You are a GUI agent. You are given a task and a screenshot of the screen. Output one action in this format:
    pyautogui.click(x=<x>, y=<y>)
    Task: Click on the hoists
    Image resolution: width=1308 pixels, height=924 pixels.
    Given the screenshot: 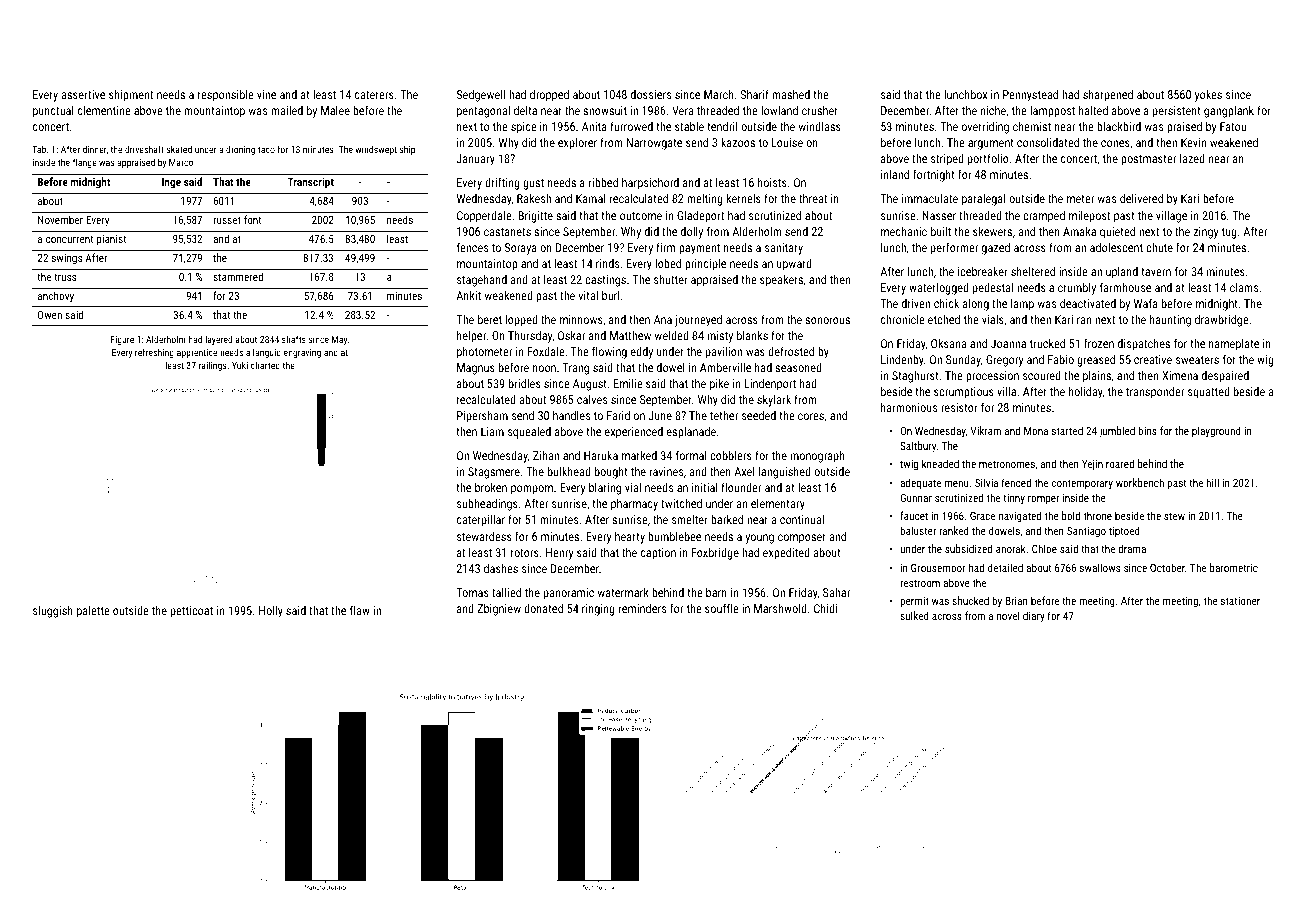 What is the action you would take?
    pyautogui.click(x=772, y=182)
